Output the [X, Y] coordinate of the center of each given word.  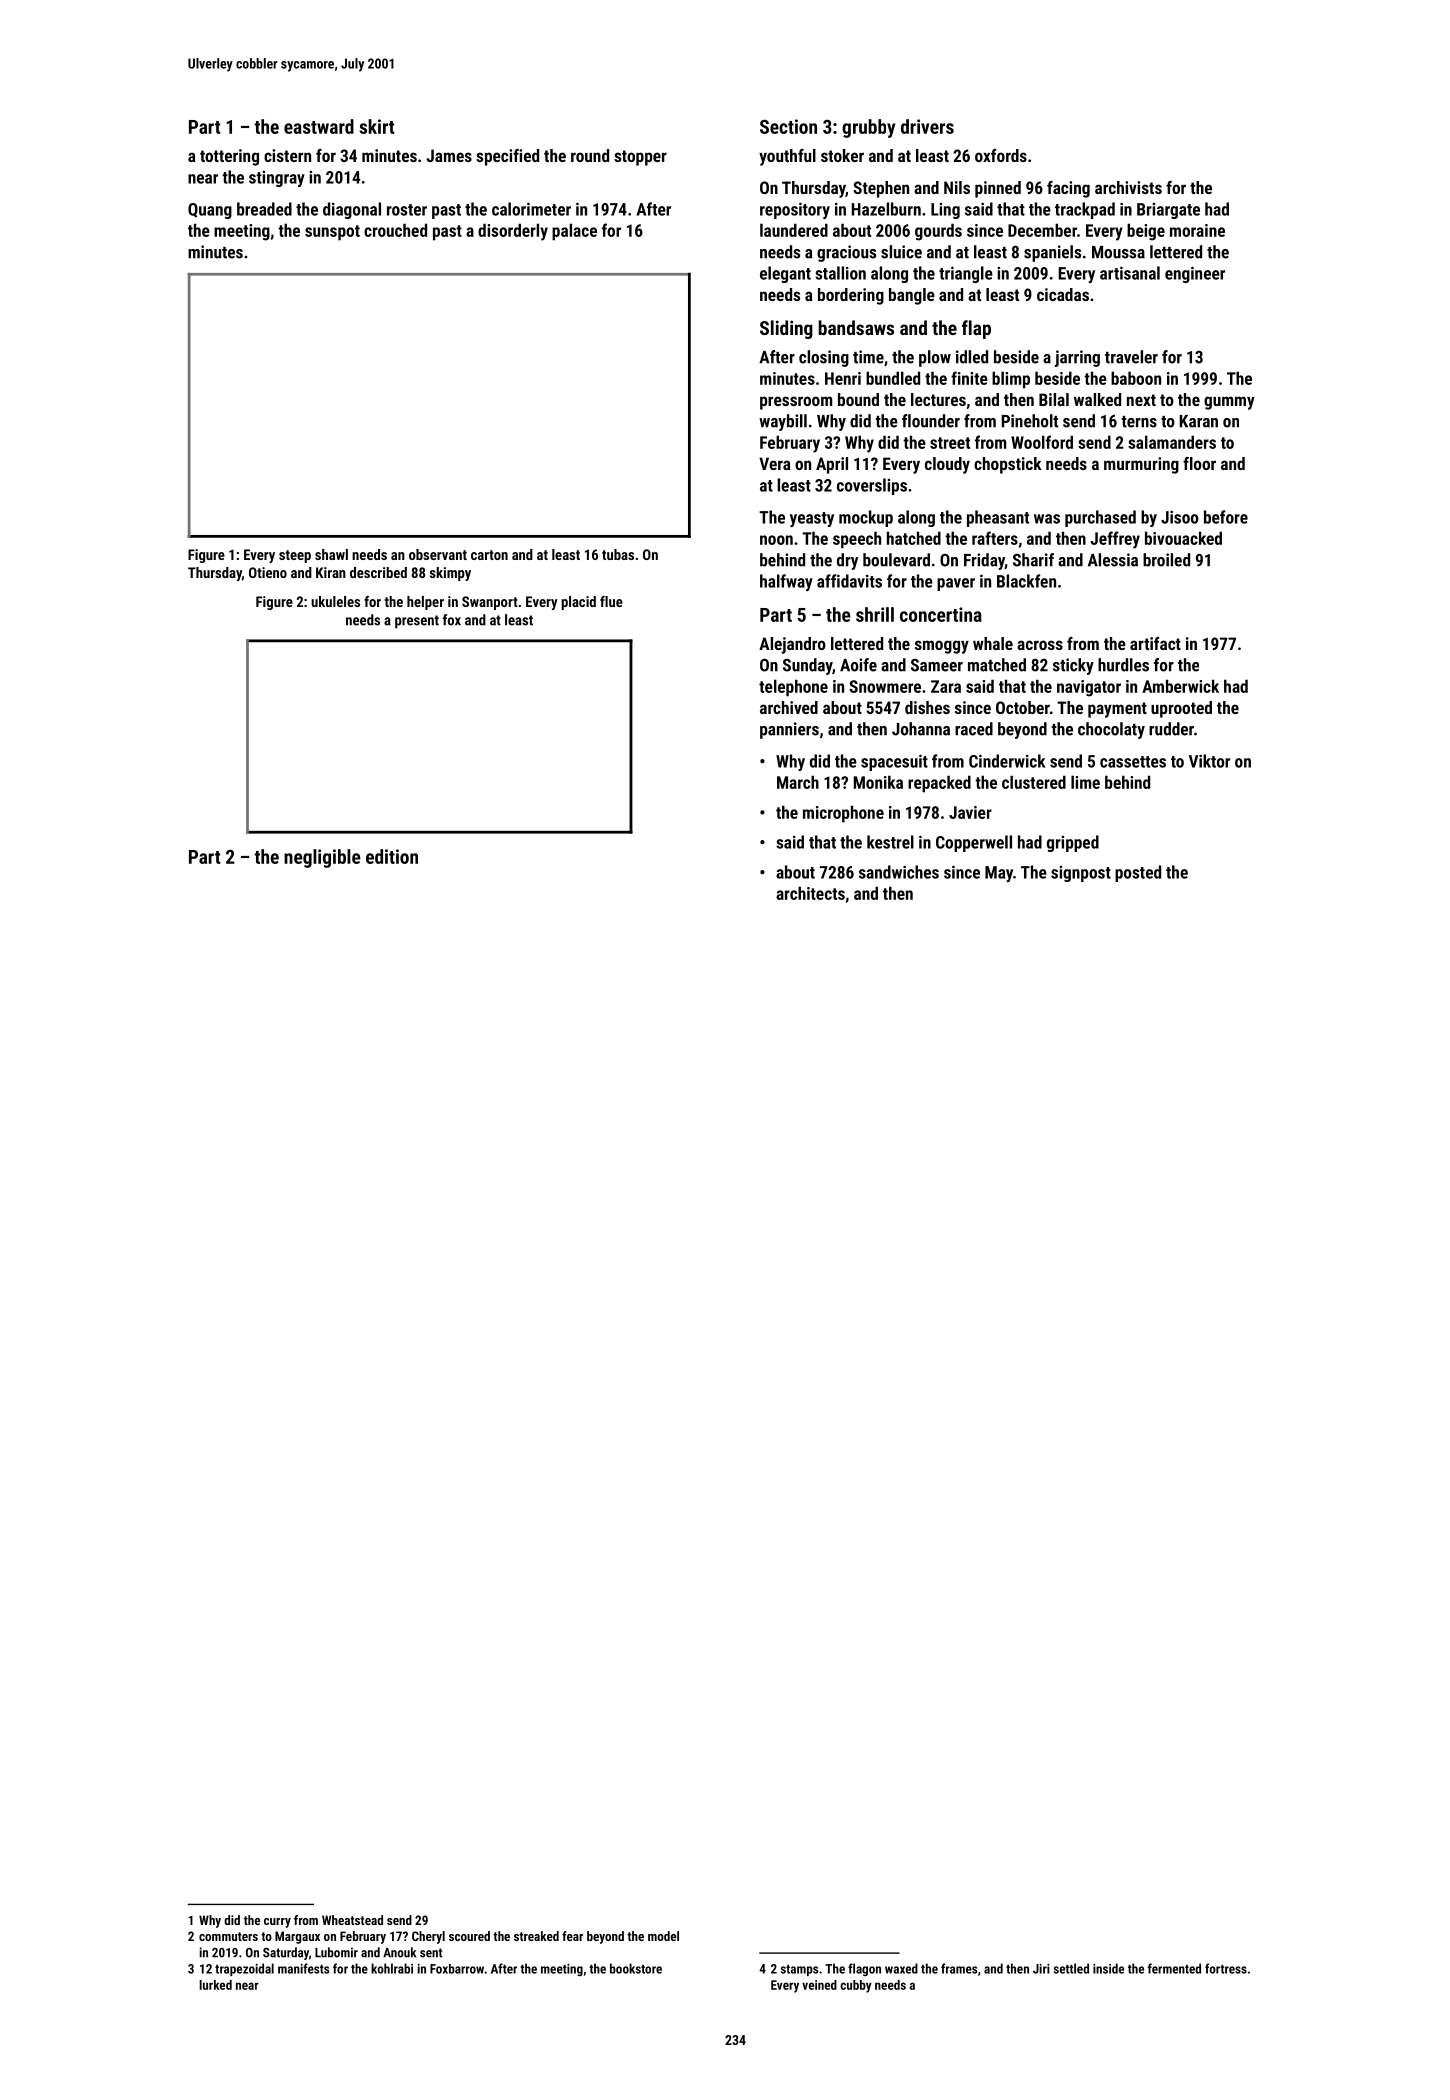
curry [277, 1923]
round [590, 155]
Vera [775, 463]
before [1226, 517]
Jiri [1041, 1969]
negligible [322, 858]
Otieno [268, 572]
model [663, 1936]
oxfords [1001, 155]
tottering [229, 157]
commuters [228, 1936]
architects [810, 893]
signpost [1081, 874]
